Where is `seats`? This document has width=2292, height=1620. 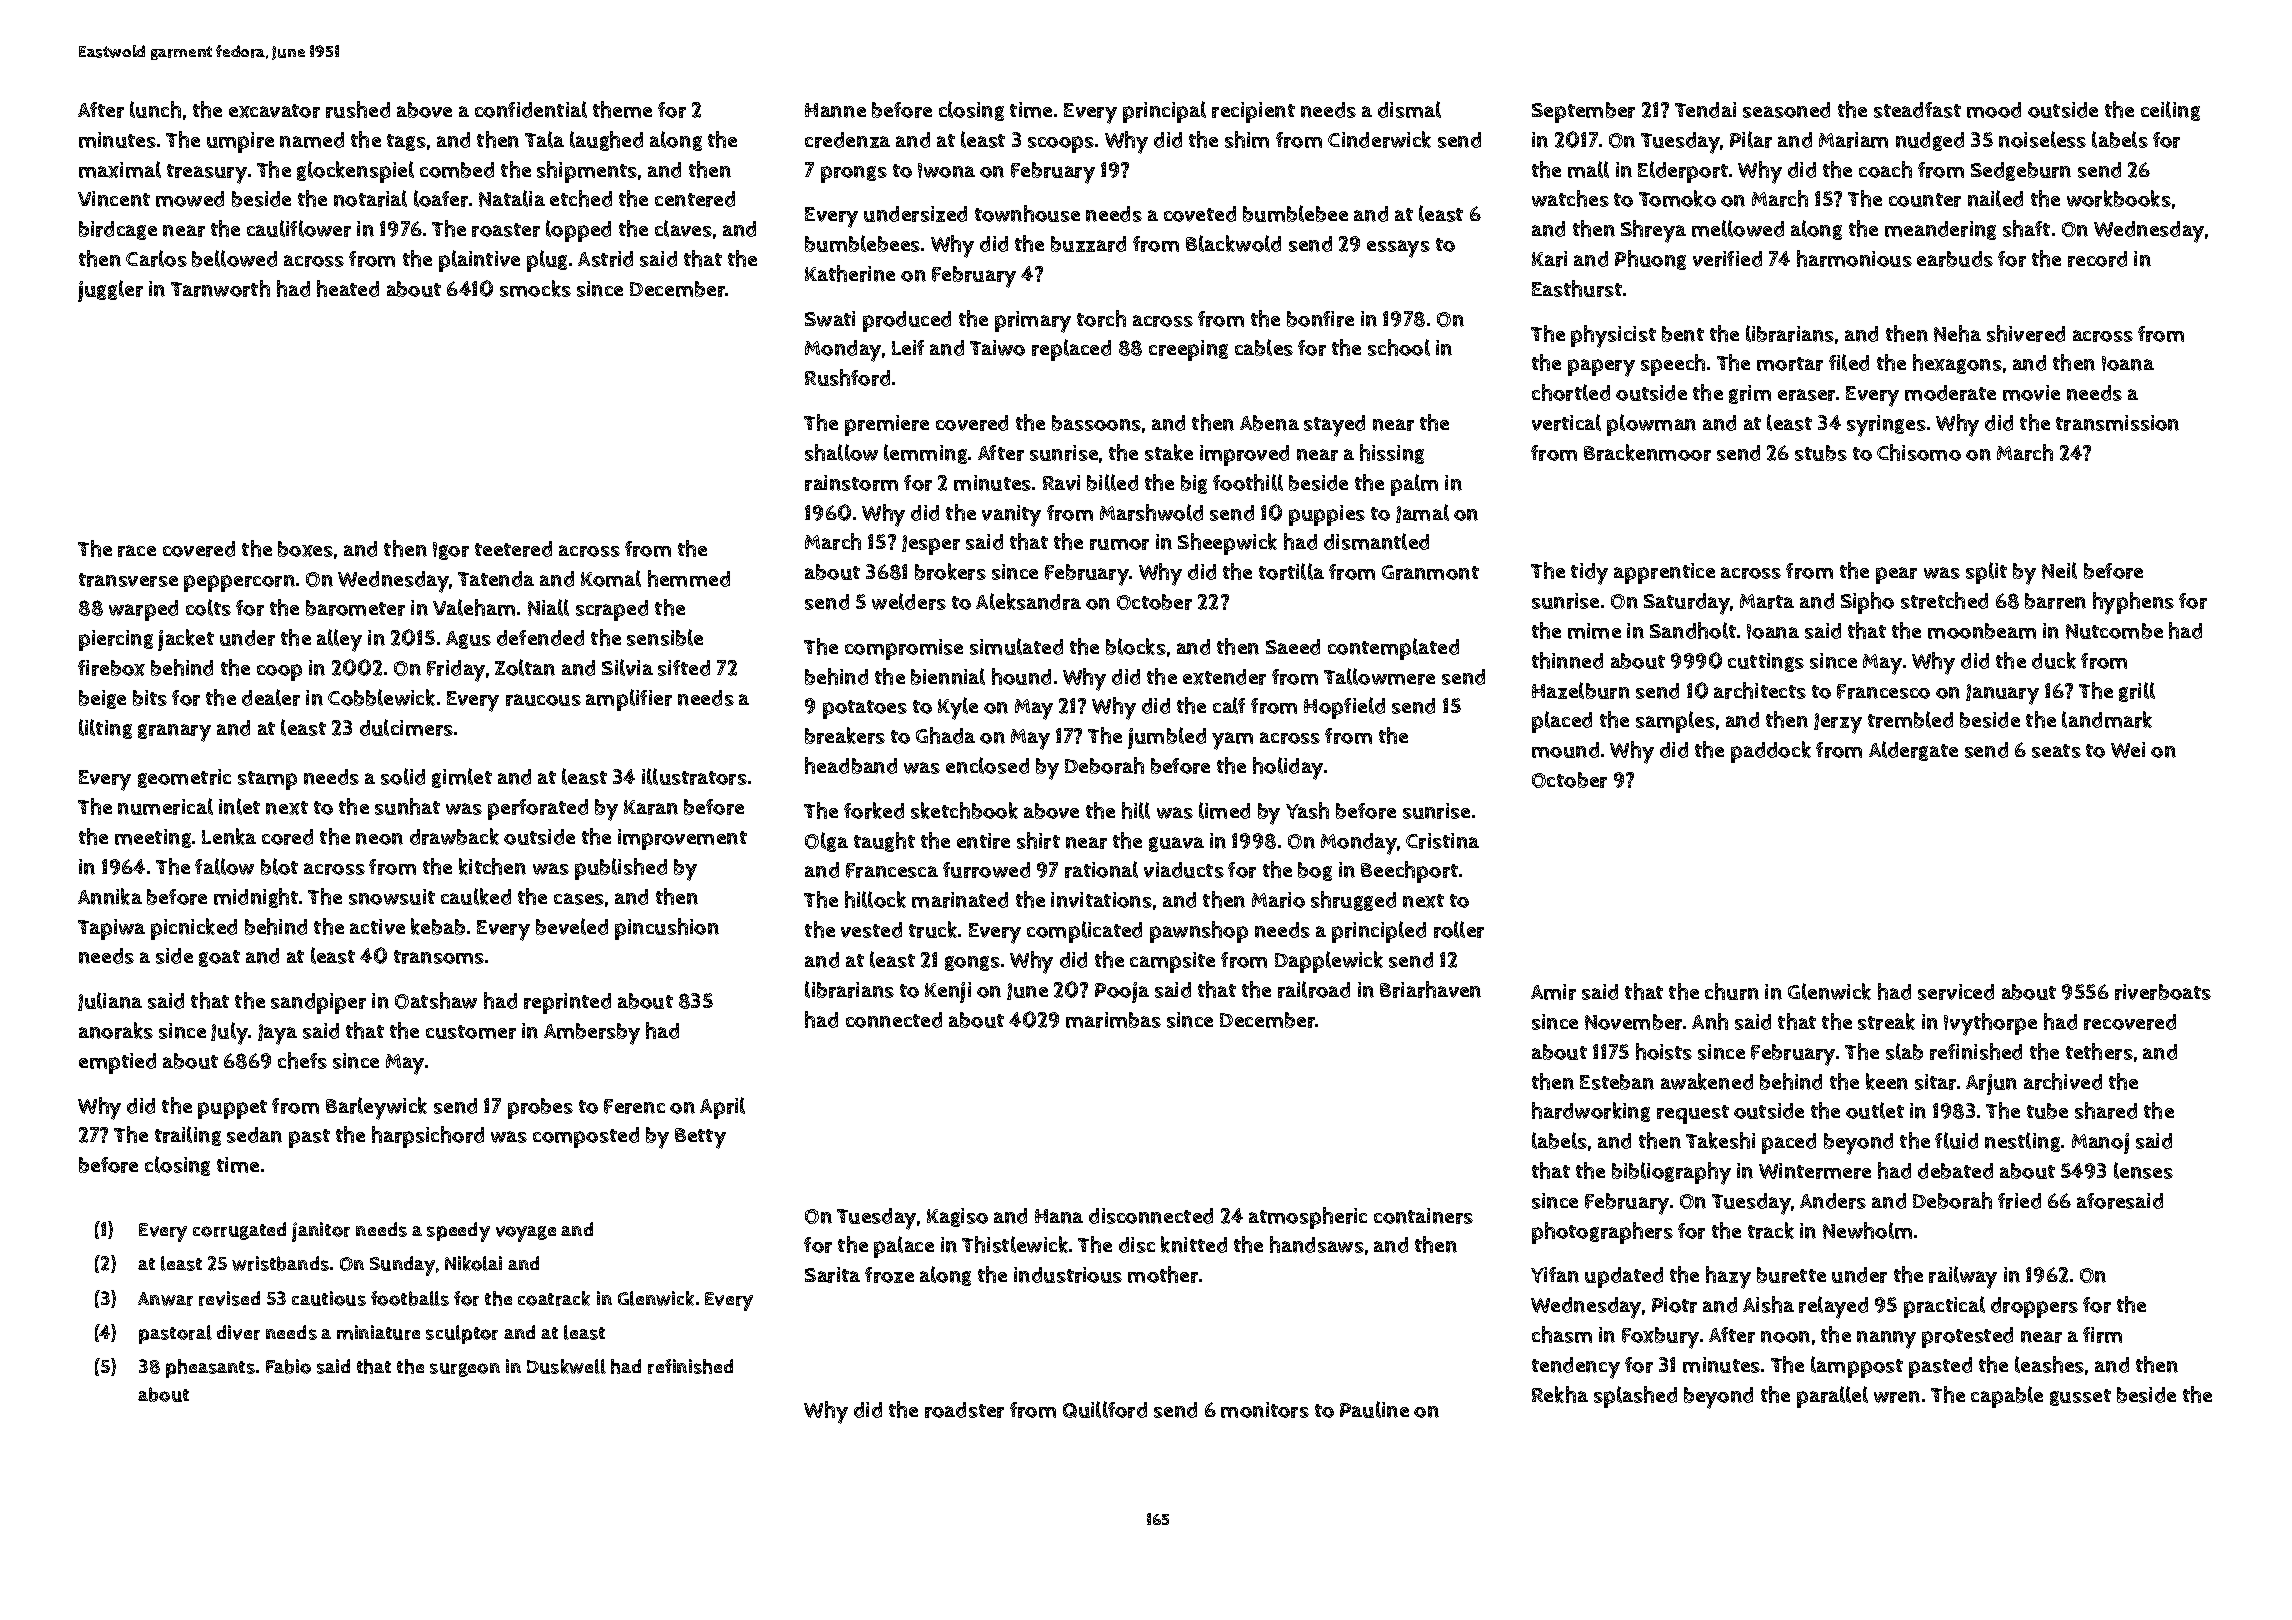
seats is located at coordinates (2056, 751).
